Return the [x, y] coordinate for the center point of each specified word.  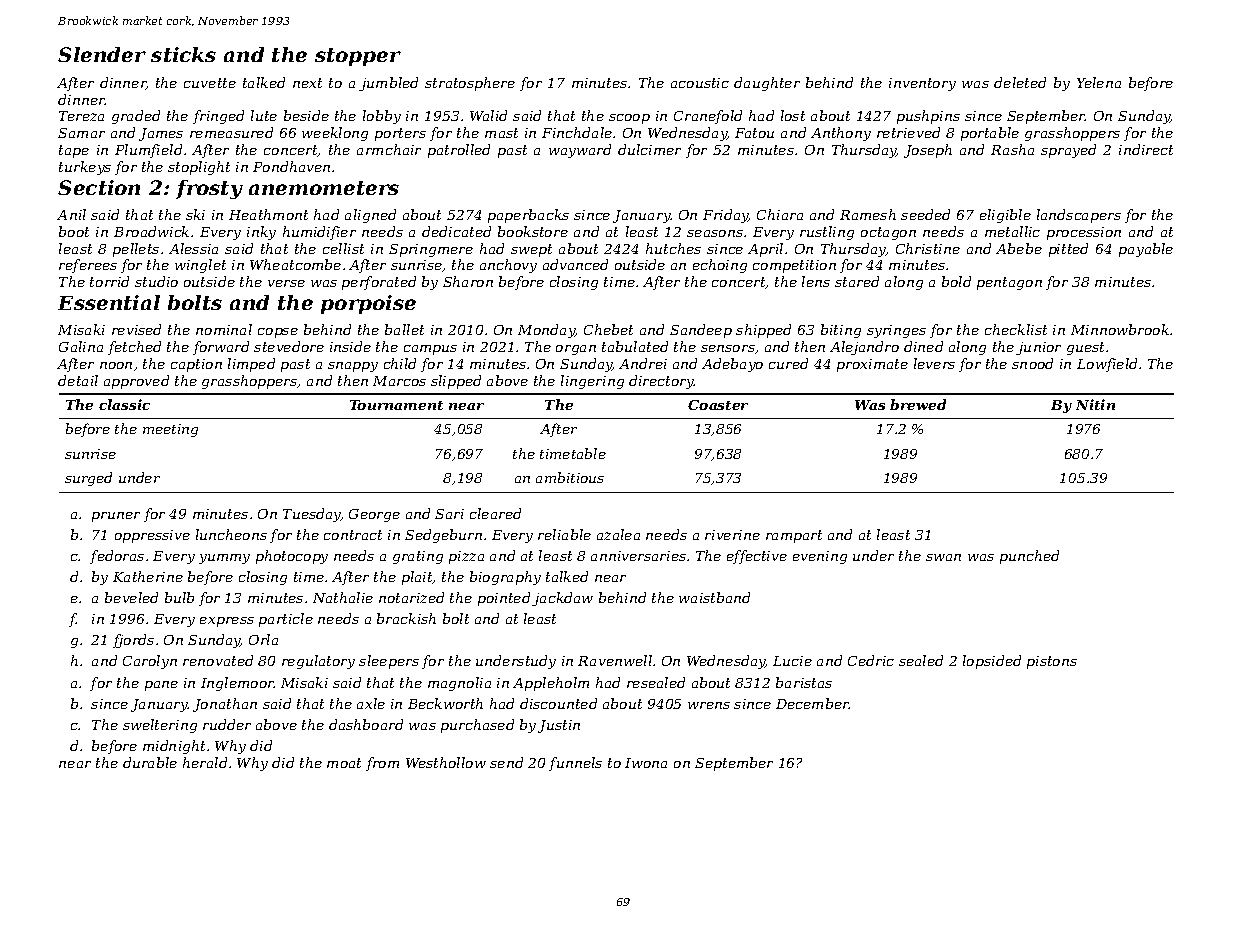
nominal [224, 329]
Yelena [1099, 82]
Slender [102, 54]
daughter [767, 84]
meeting [170, 430]
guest [1085, 348]
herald [205, 762]
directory [661, 382]
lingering [592, 382]
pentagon [1009, 283]
